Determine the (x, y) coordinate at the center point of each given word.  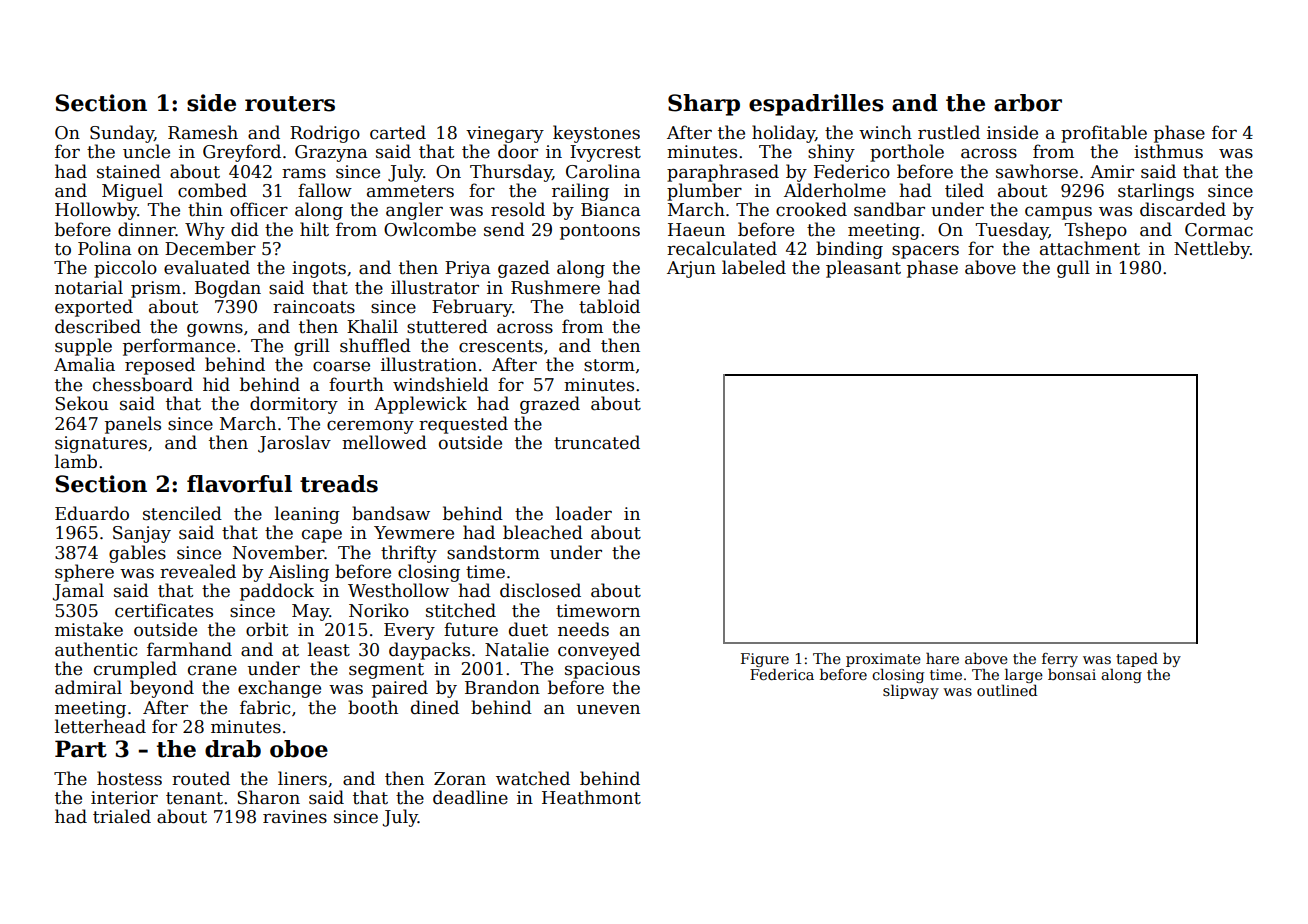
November (279, 552)
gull (1073, 269)
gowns (215, 330)
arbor (1028, 103)
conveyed (599, 651)
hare (942, 658)
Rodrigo (325, 134)
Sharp (704, 105)
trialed (122, 816)
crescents (501, 346)
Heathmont (591, 797)
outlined (1007, 690)
